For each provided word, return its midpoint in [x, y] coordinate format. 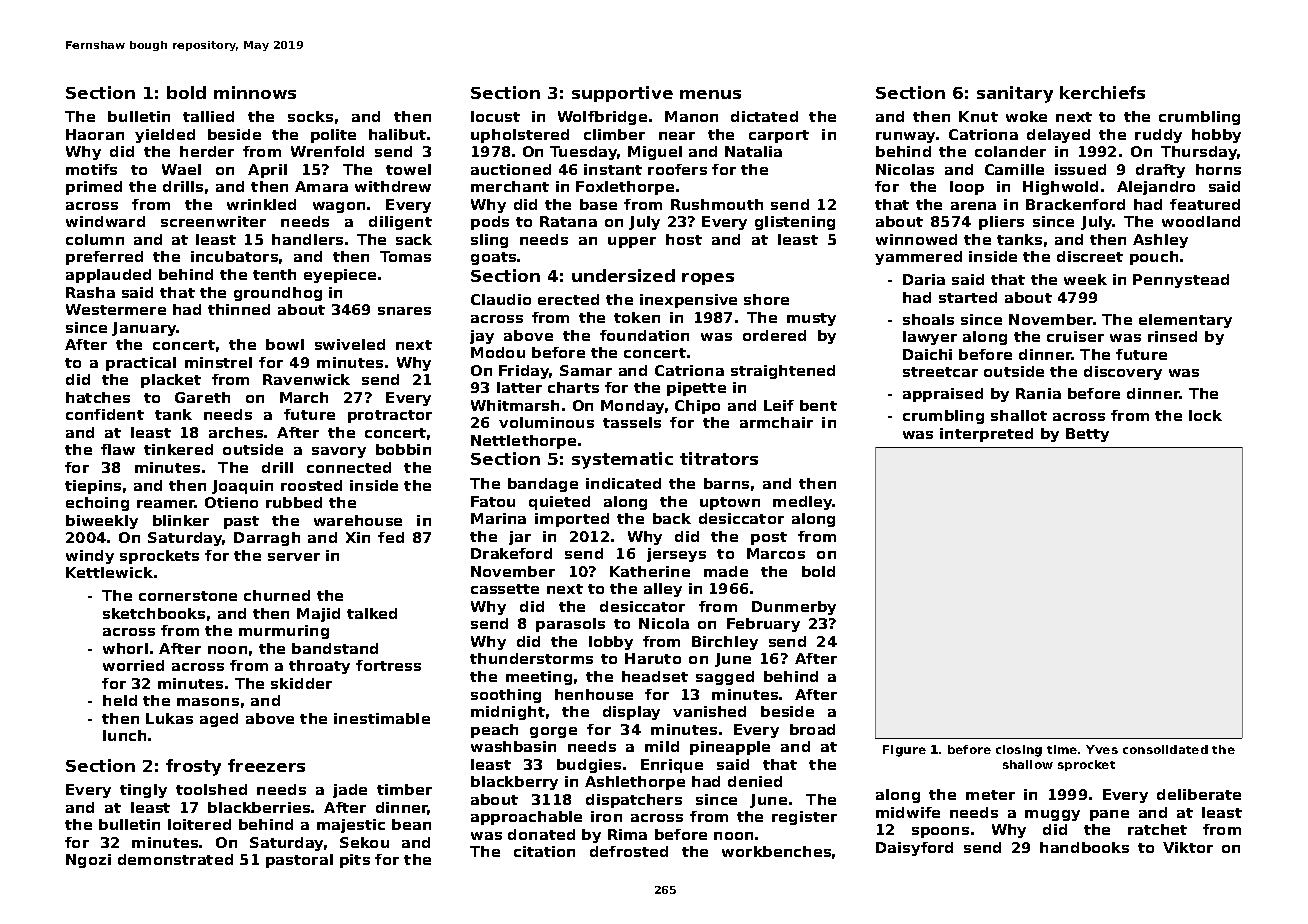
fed [391, 537]
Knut [978, 116]
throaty [319, 667]
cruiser [1075, 336]
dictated [764, 116]
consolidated [1165, 749]
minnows [255, 92]
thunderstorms [531, 658]
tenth [274, 274]
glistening [795, 223]
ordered [774, 335]
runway [905, 137]
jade [350, 791]
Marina [498, 518]
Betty [1087, 435]
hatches [98, 397]
